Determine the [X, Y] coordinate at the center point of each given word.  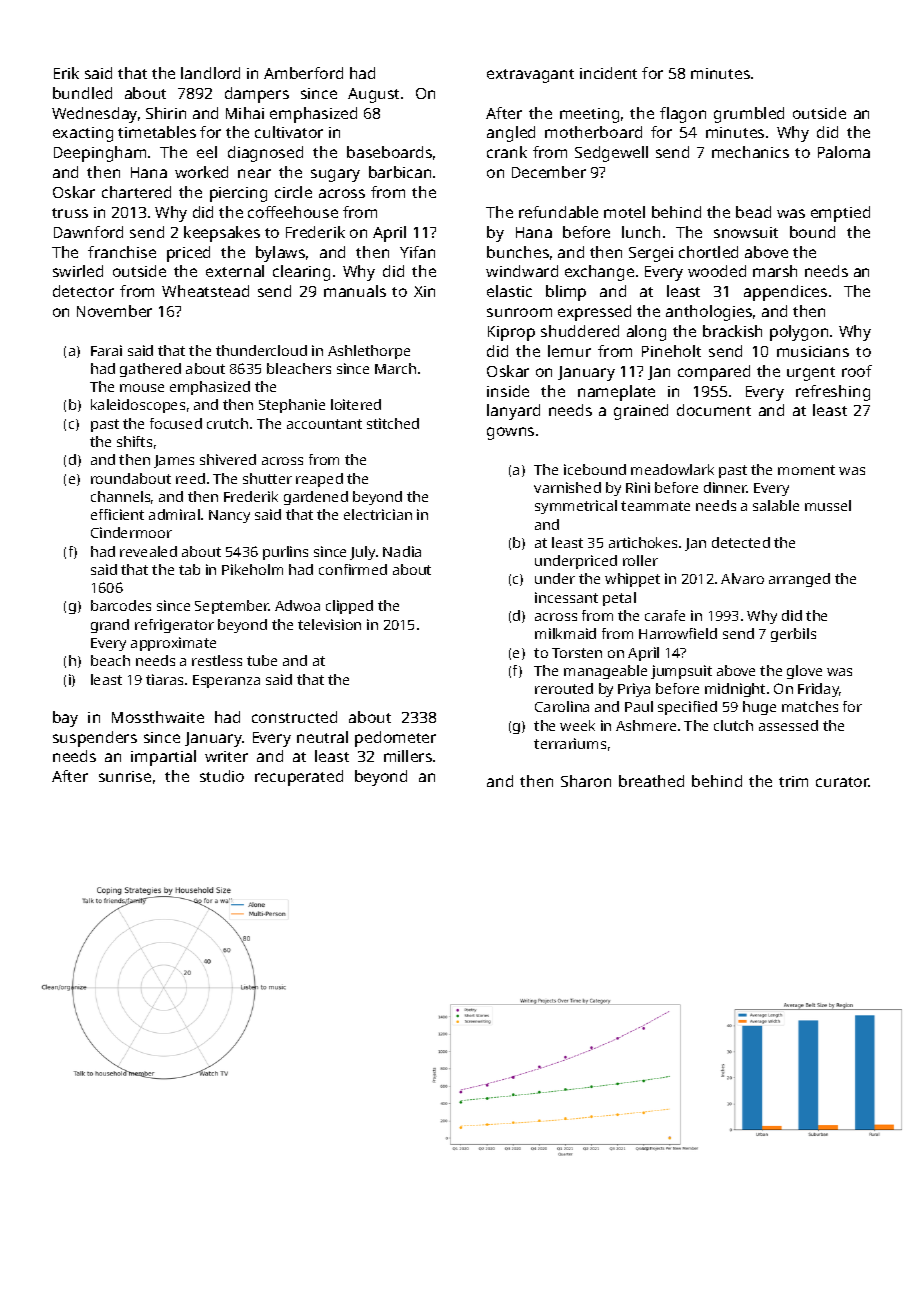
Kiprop [511, 333]
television [329, 624]
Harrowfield [678, 633]
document [714, 410]
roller [640, 560]
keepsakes [222, 234]
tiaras [164, 679]
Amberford [303, 73]
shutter [267, 478]
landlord [210, 73]
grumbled [749, 115]
